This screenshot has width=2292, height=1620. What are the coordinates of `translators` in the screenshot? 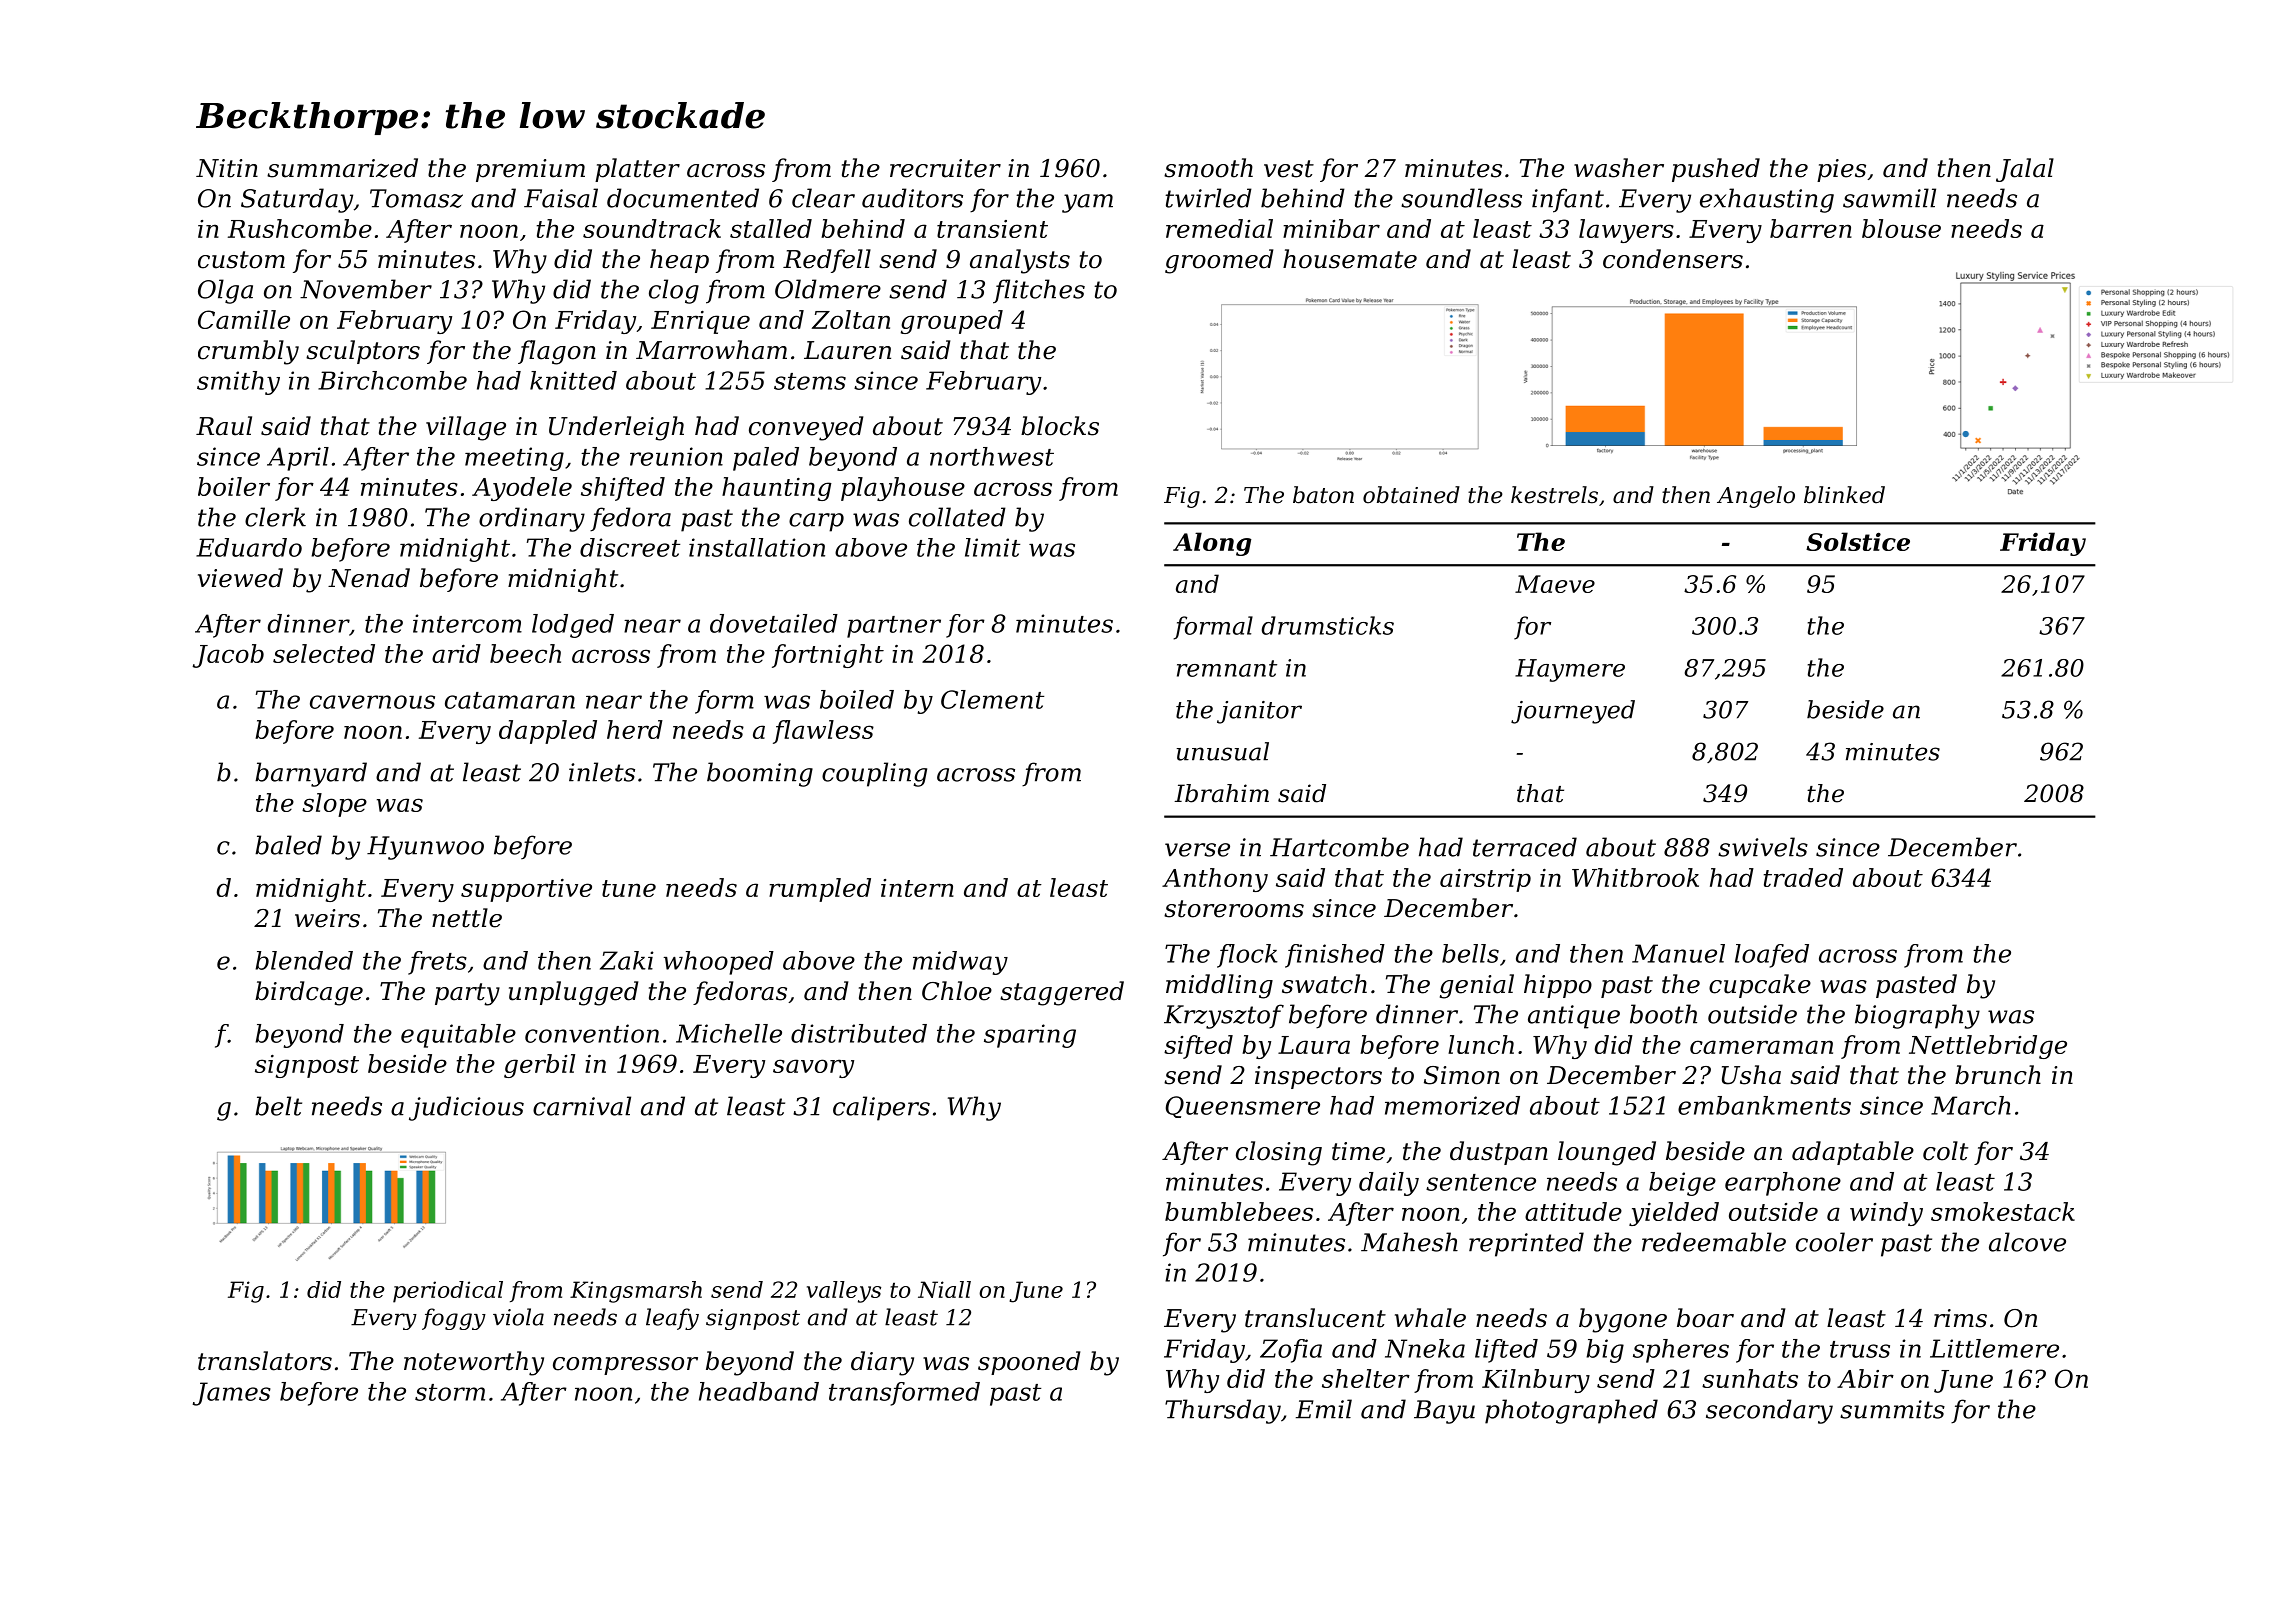 It's located at (265, 1361).
